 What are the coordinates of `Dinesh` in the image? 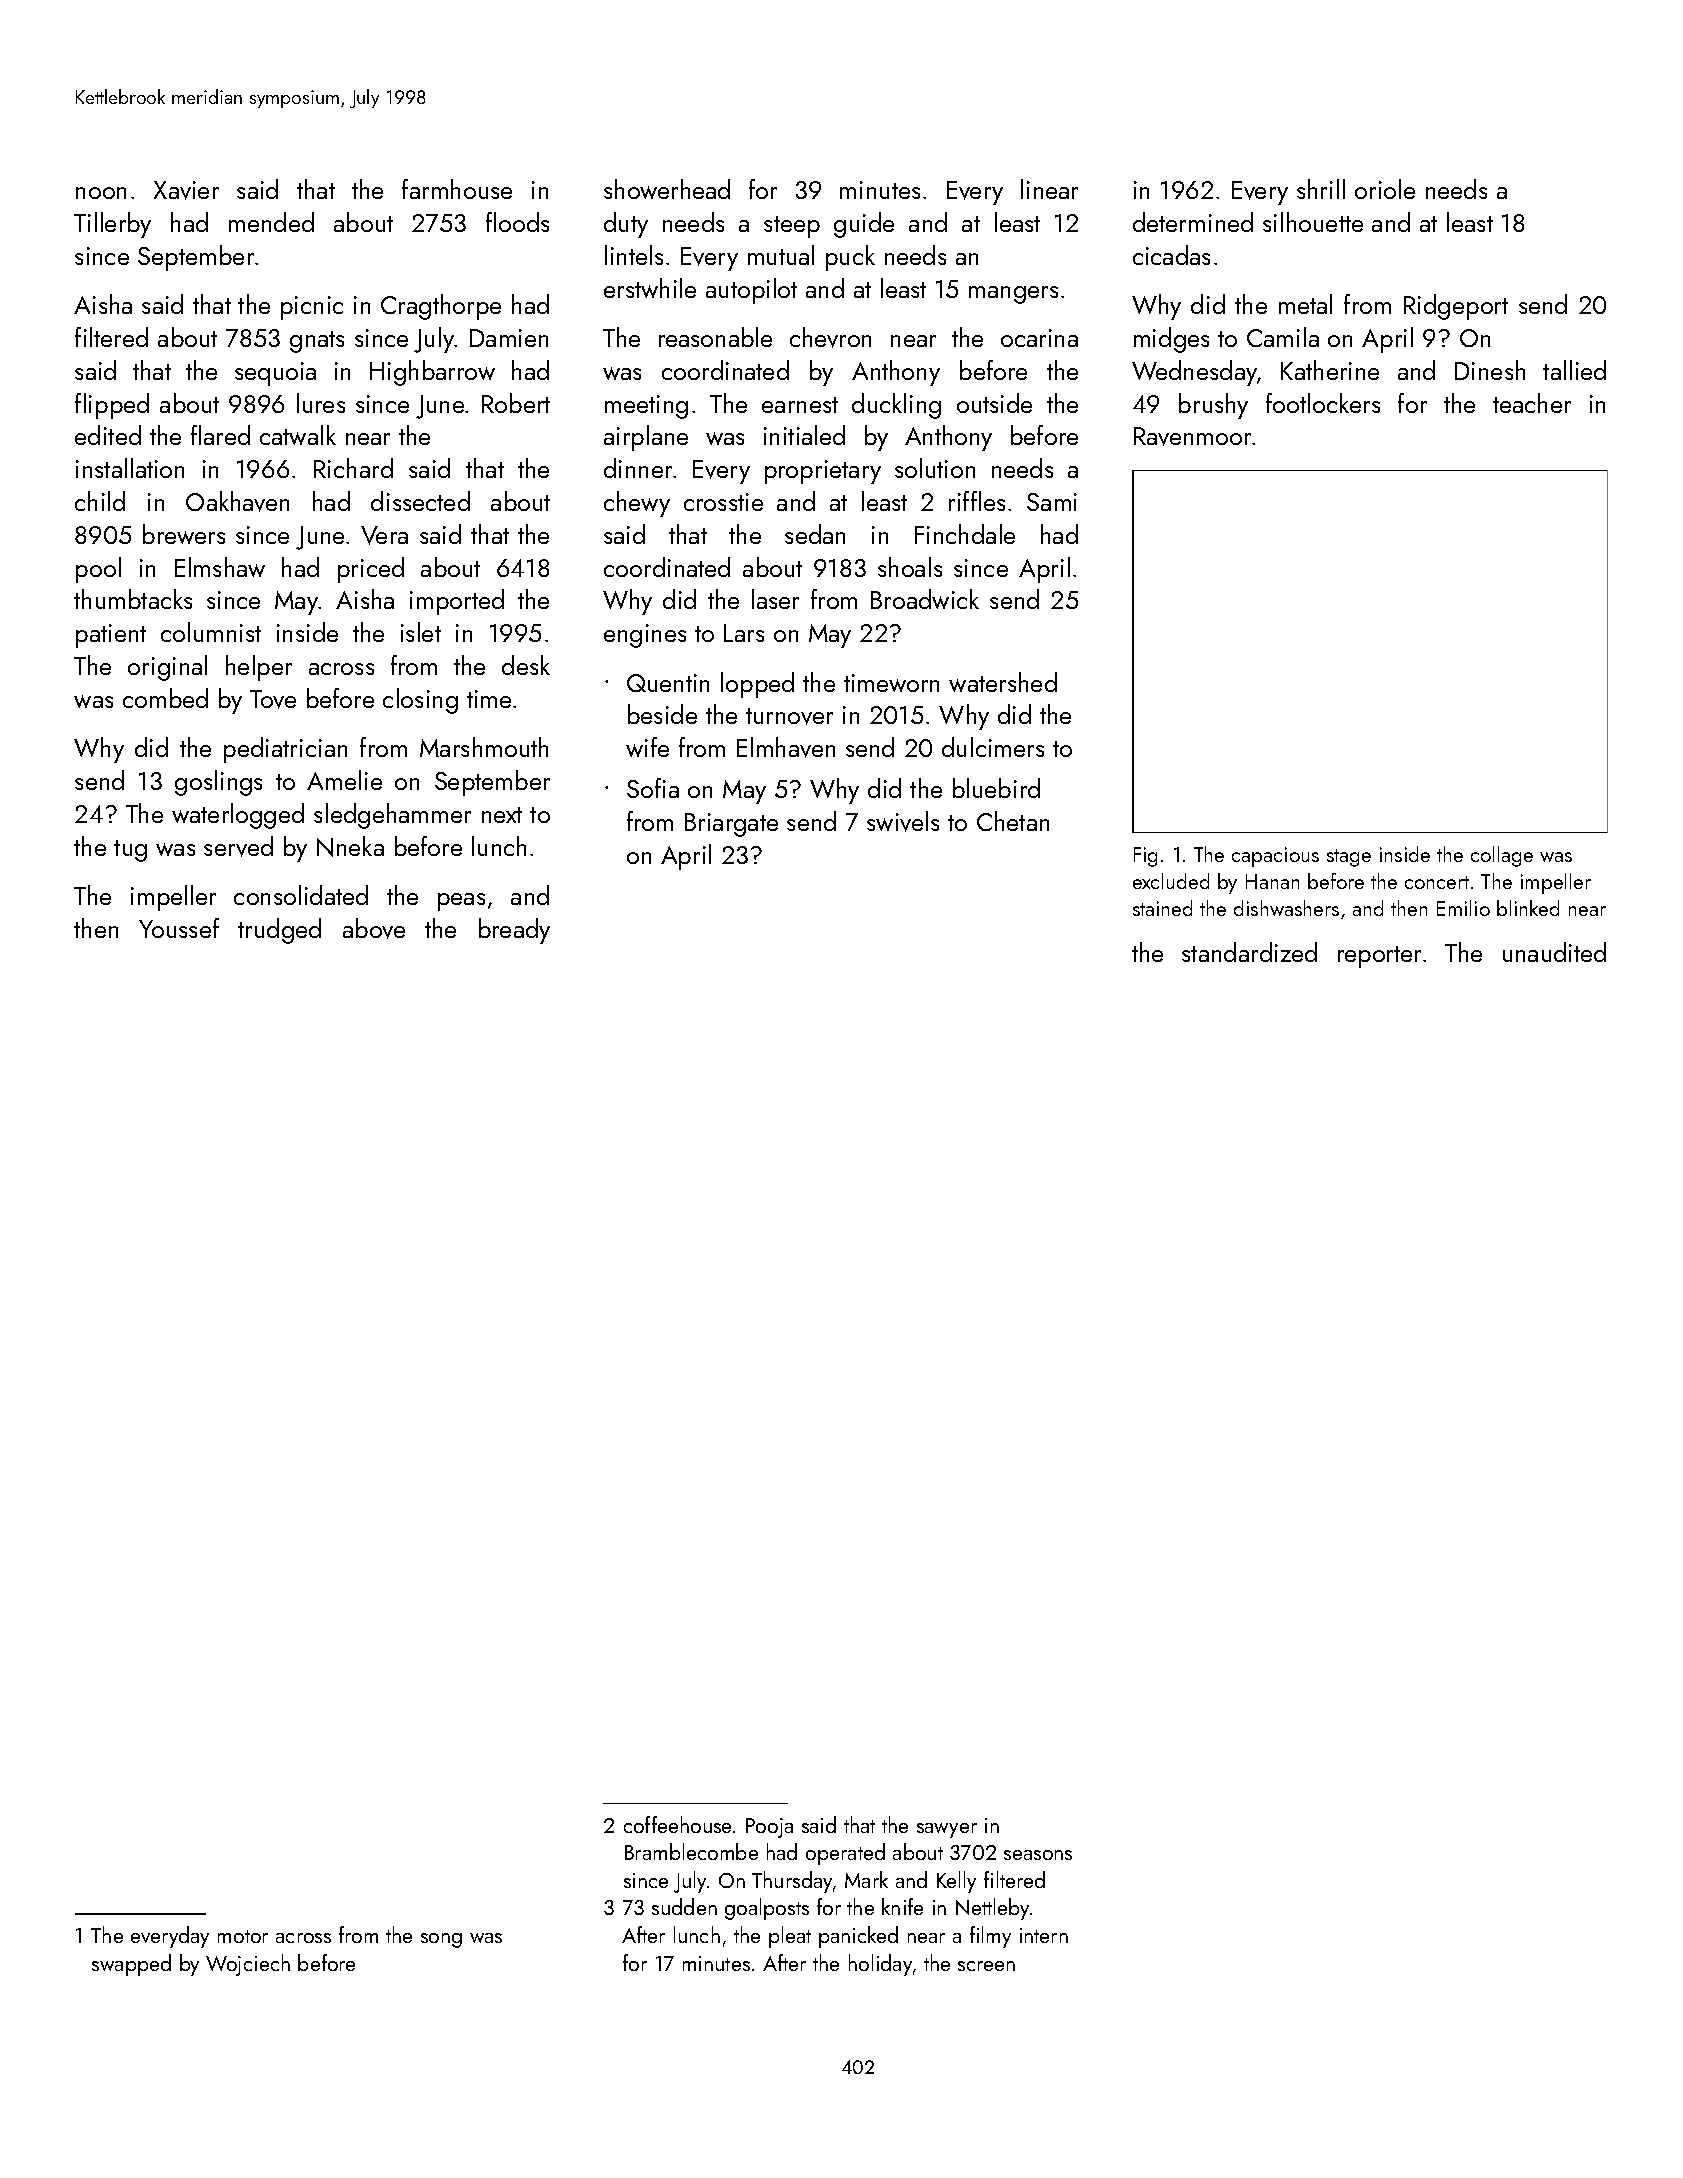 It's located at (1490, 370).
